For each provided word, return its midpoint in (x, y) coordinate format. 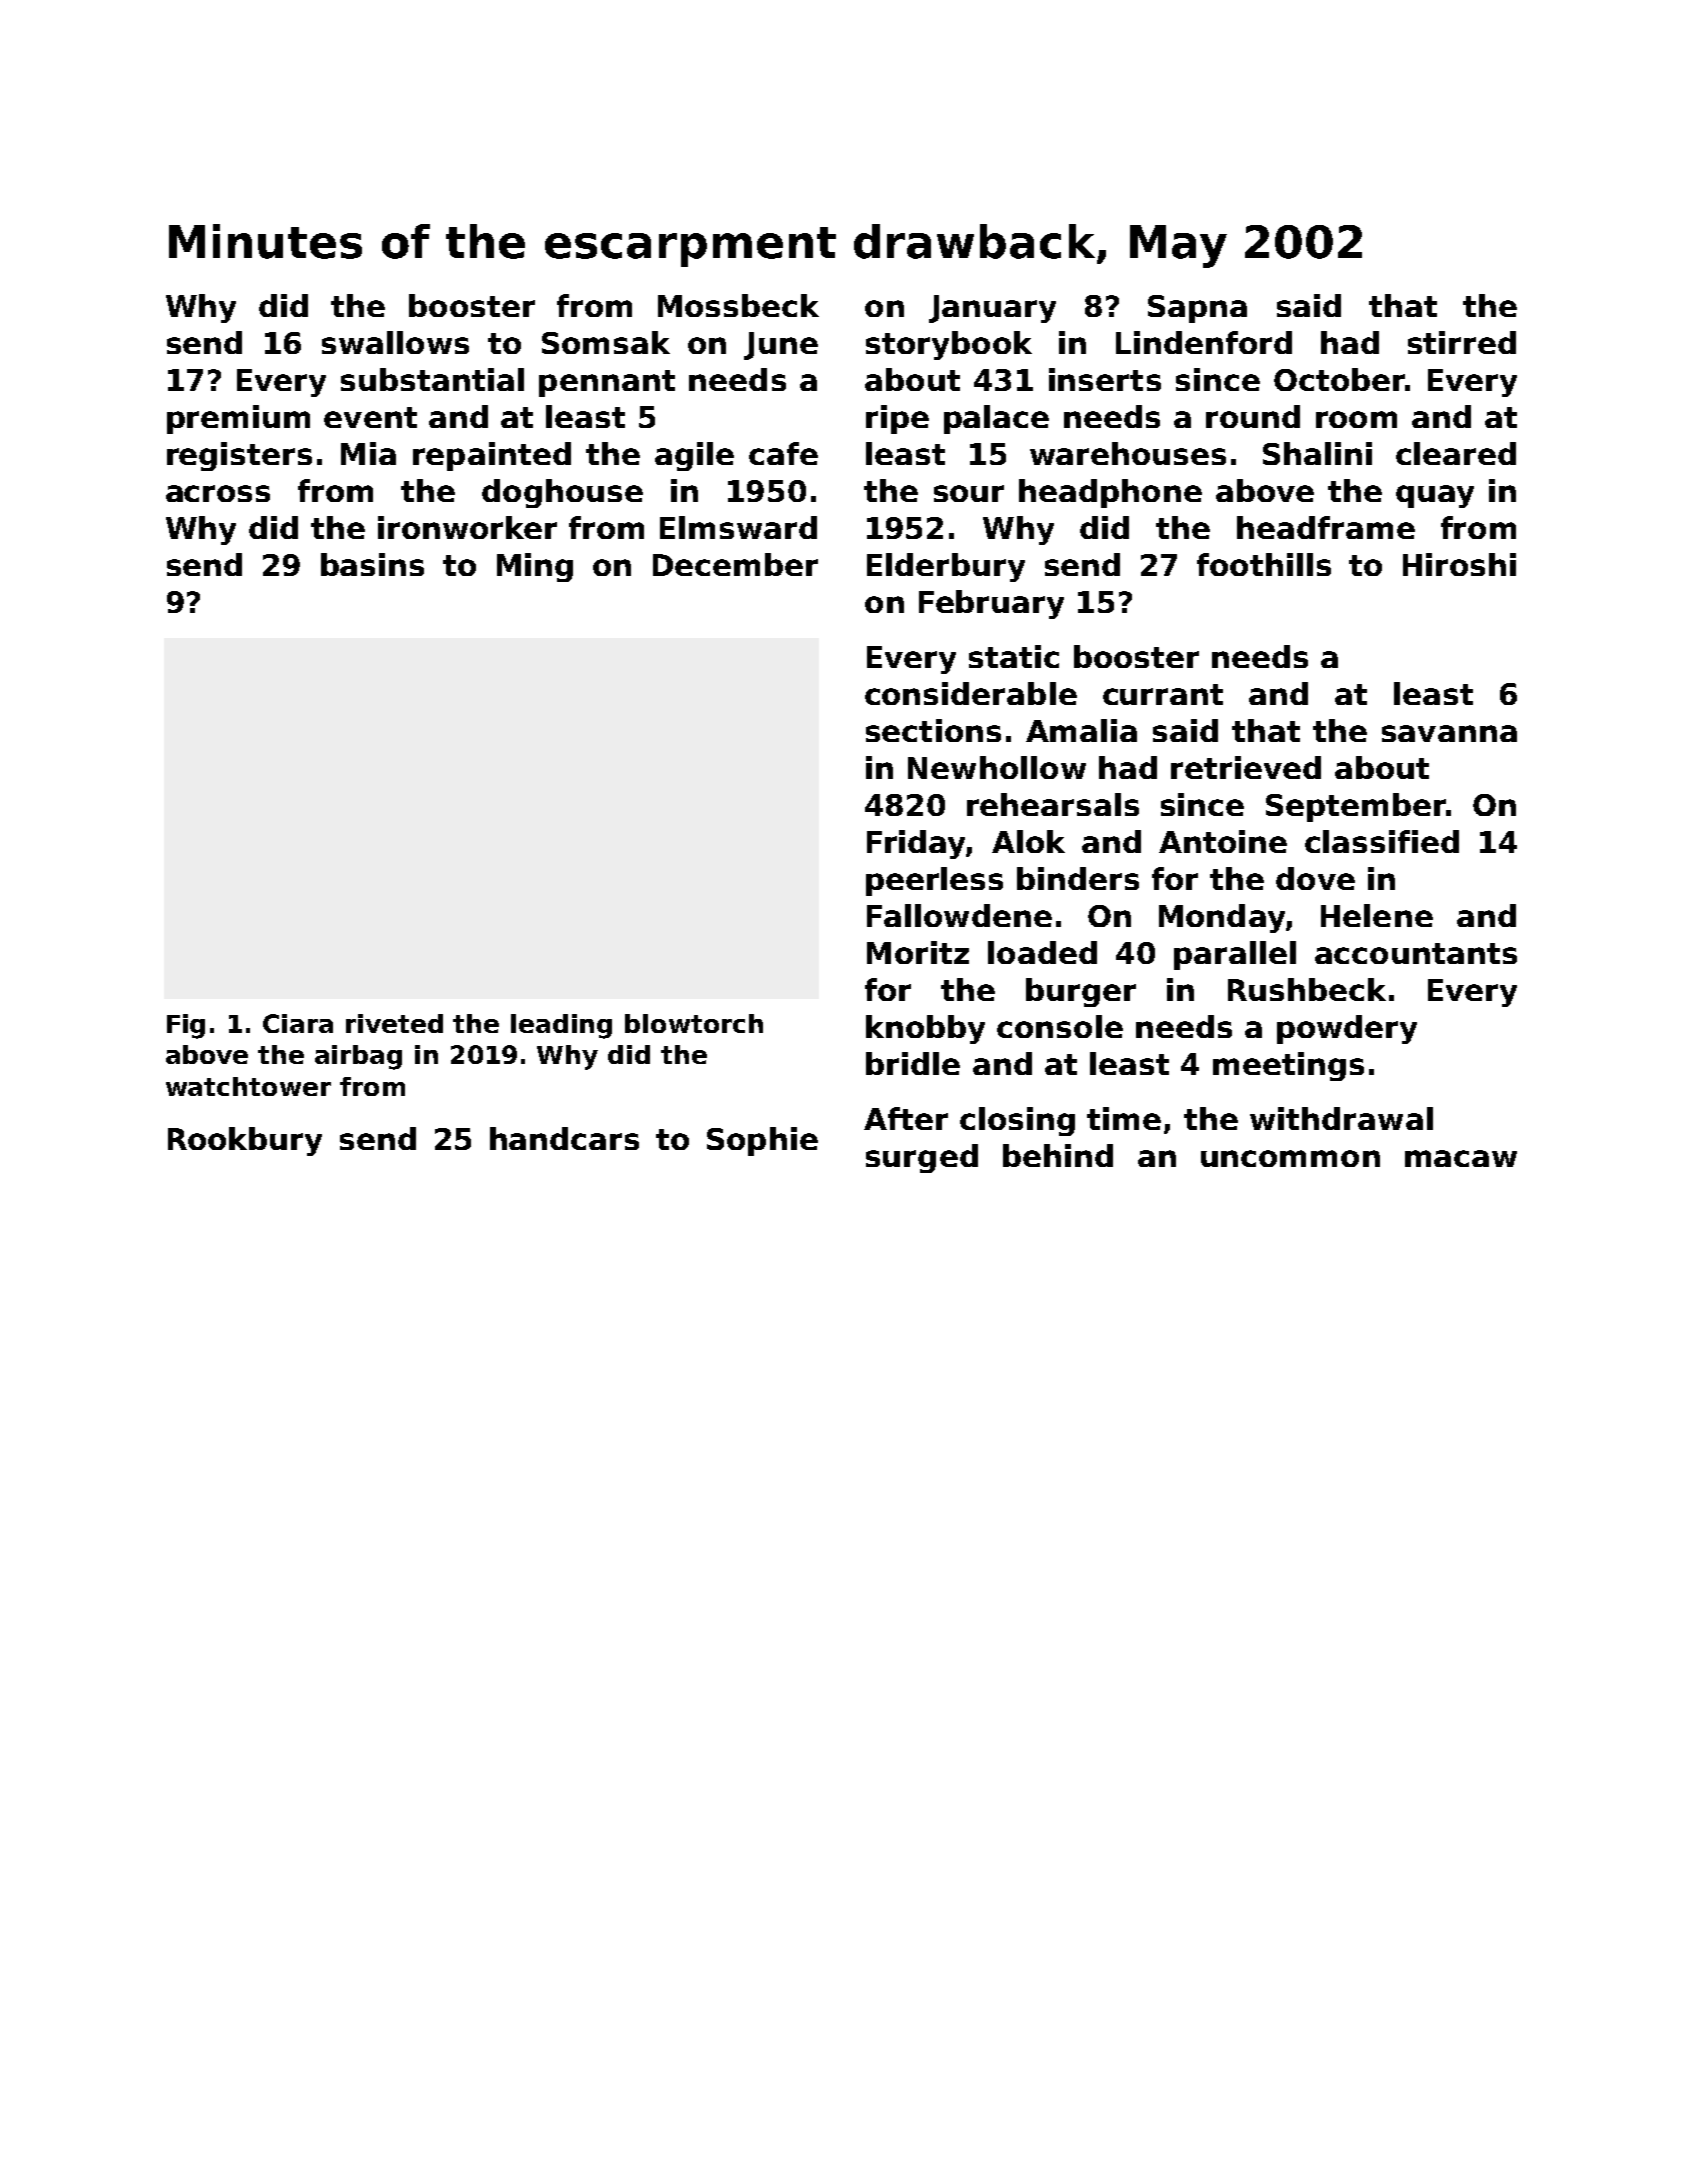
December (735, 564)
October (1339, 379)
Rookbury (245, 1141)
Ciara (298, 1023)
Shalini (1317, 453)
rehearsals (1053, 804)
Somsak (606, 342)
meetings (1288, 1066)
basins (372, 564)
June (781, 346)
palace (996, 419)
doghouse (562, 493)
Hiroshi (1459, 564)
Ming (535, 567)
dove (1315, 878)
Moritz (918, 952)
